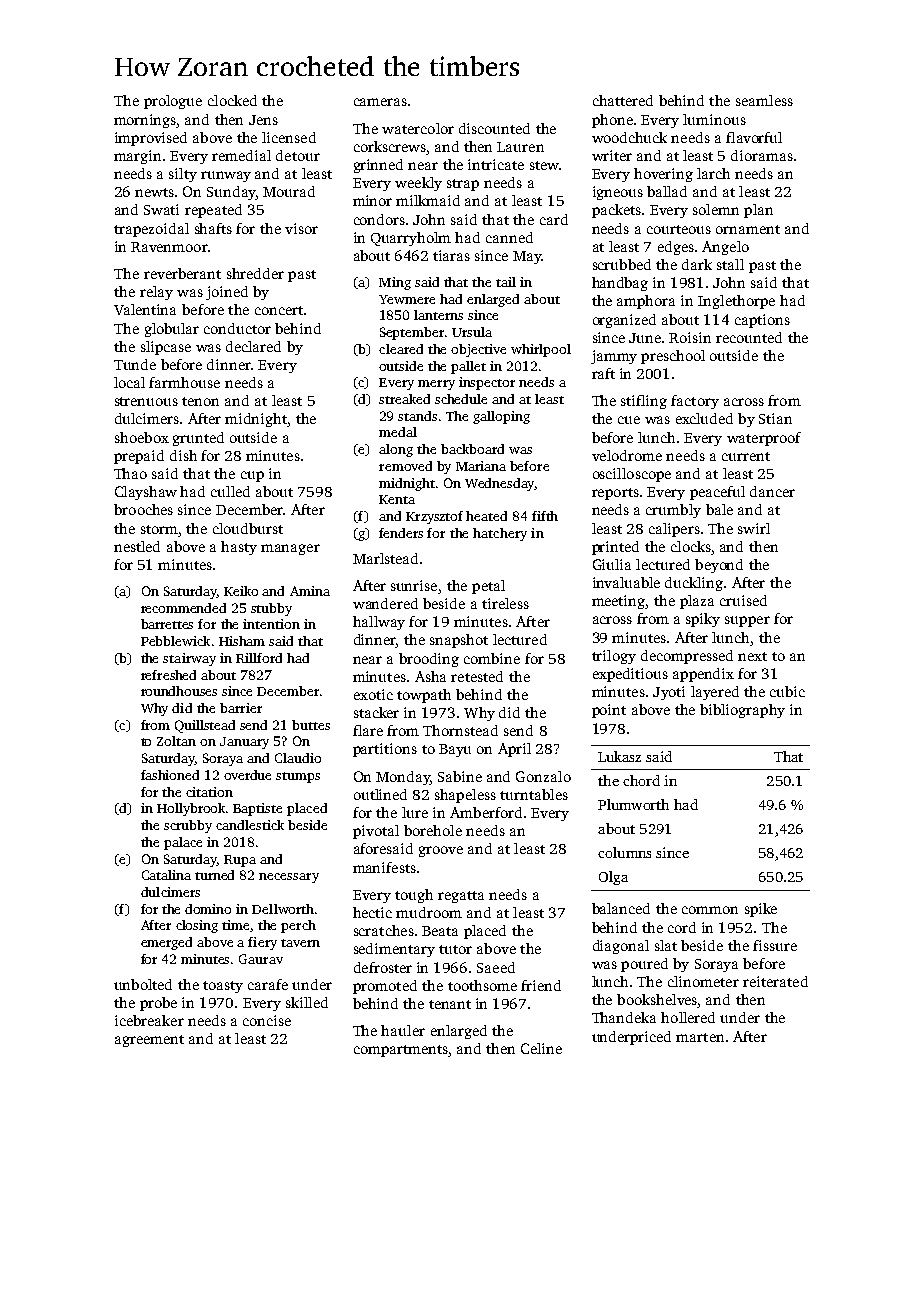 The image size is (924, 1308). I want to click on handbag, so click(620, 284).
